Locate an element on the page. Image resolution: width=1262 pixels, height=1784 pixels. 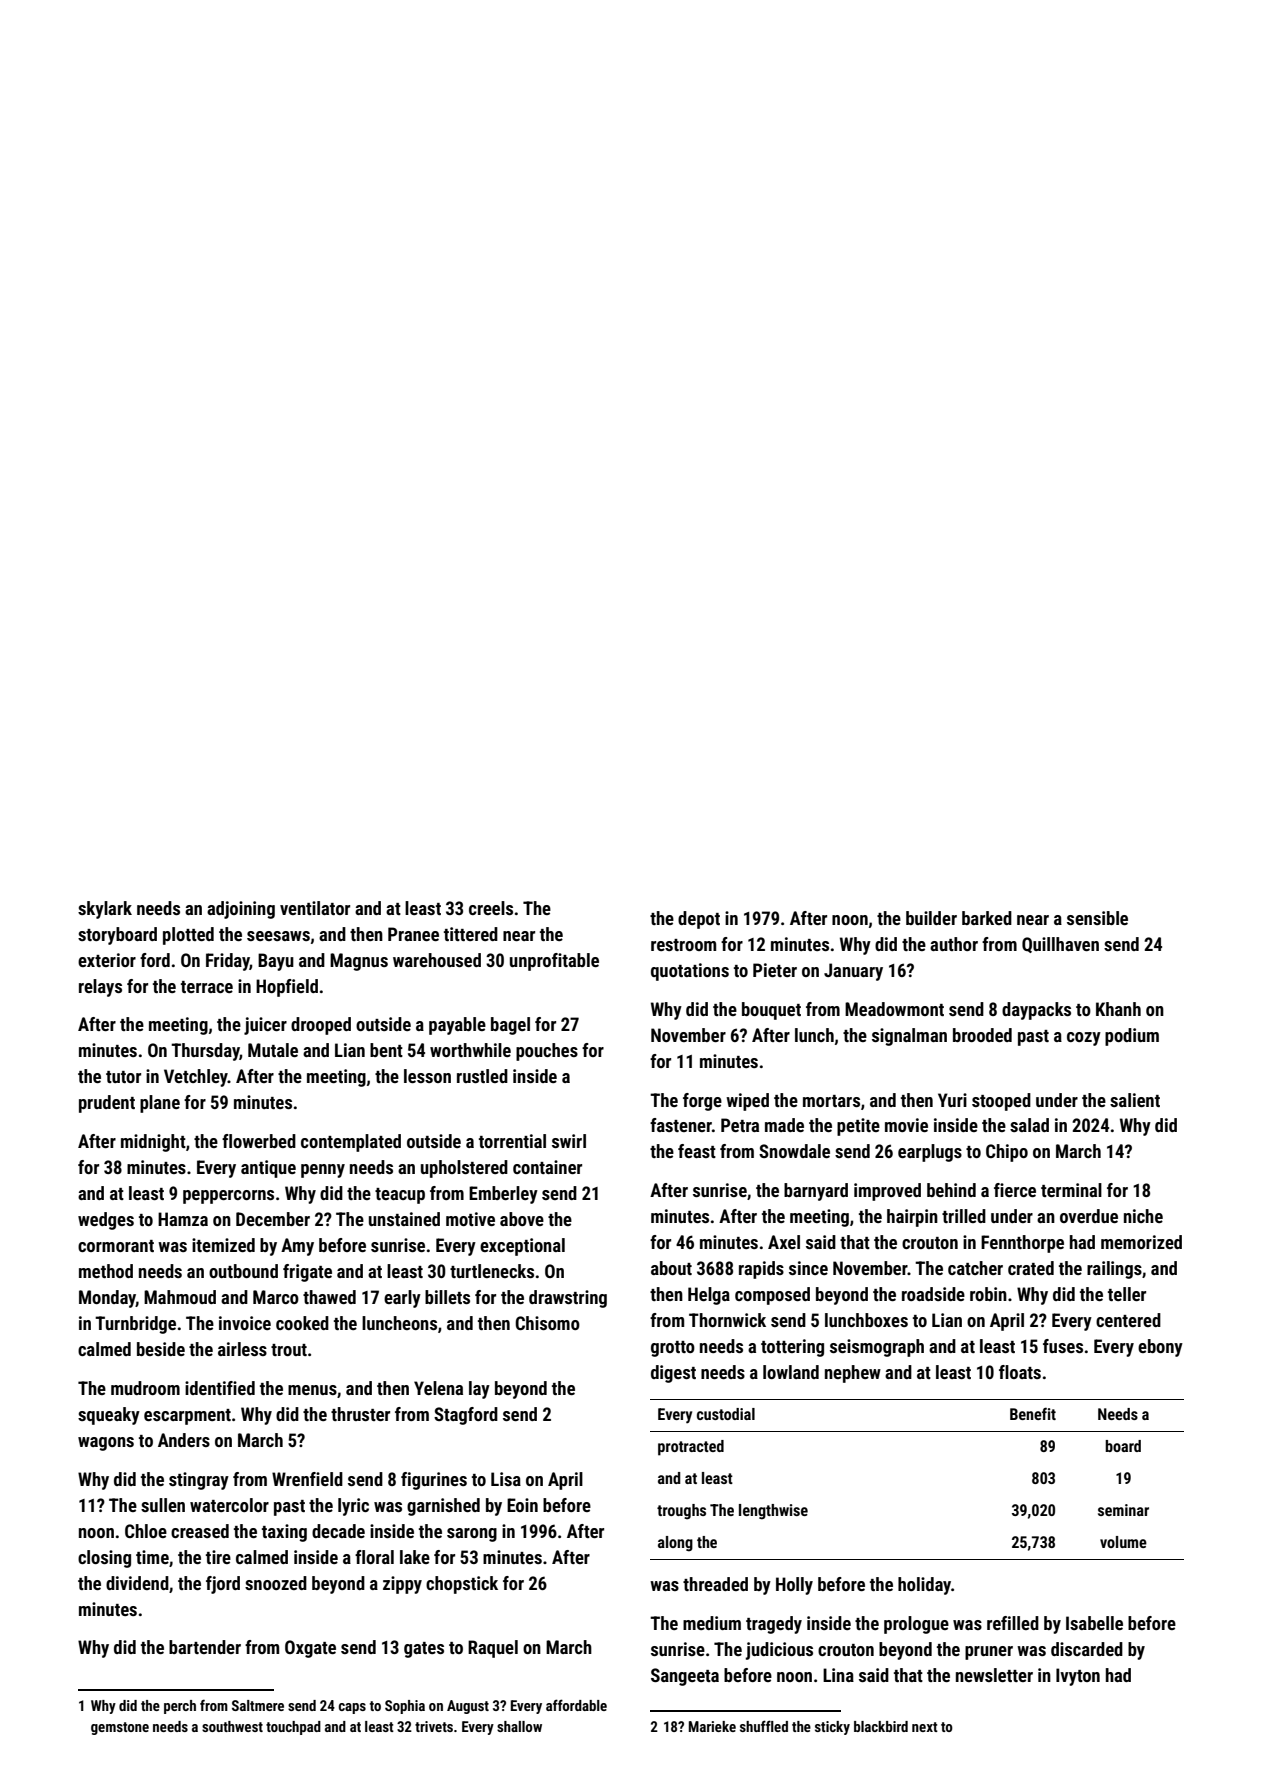
terrace is located at coordinates (207, 987).
